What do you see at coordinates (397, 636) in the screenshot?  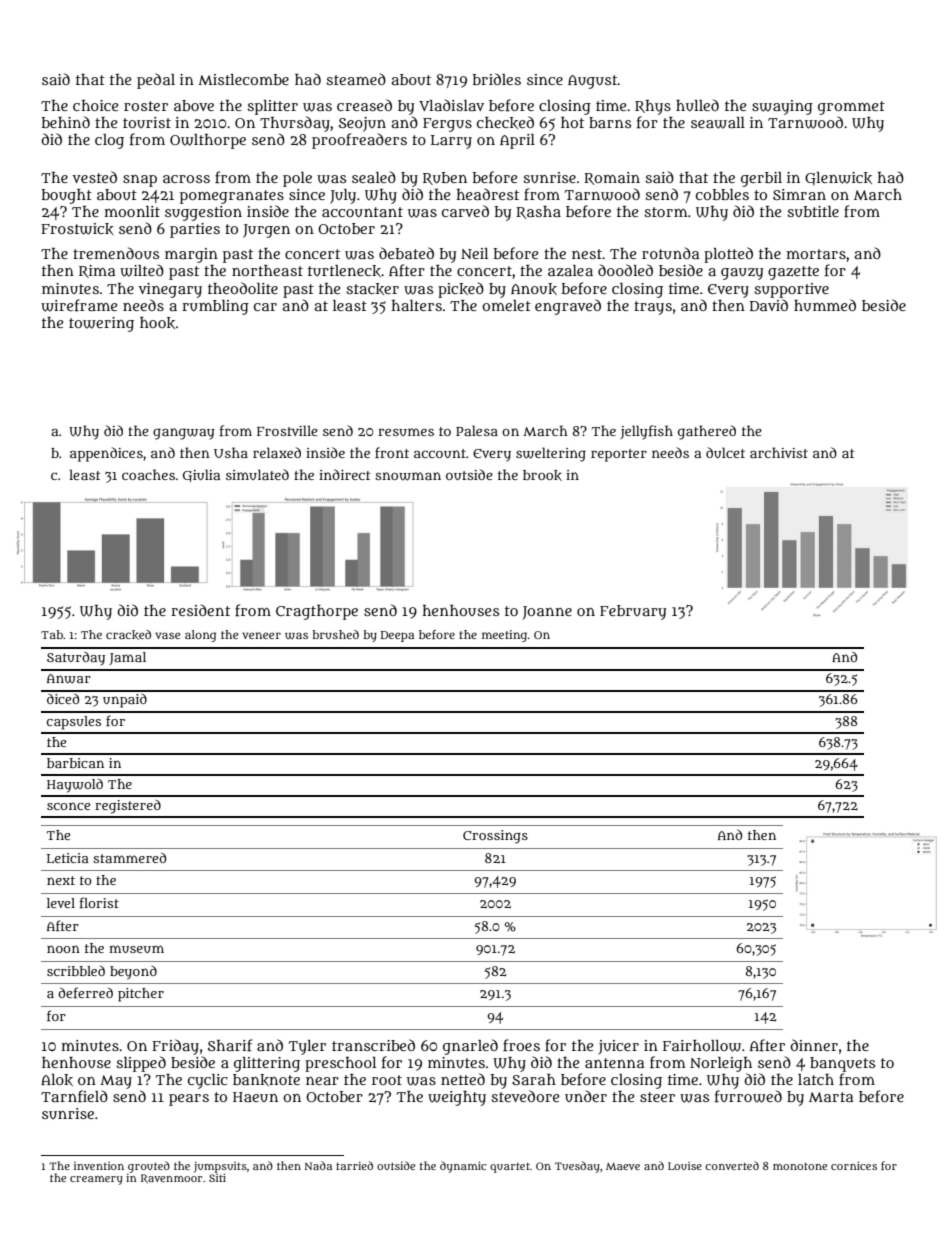 I see `Deepa` at bounding box center [397, 636].
